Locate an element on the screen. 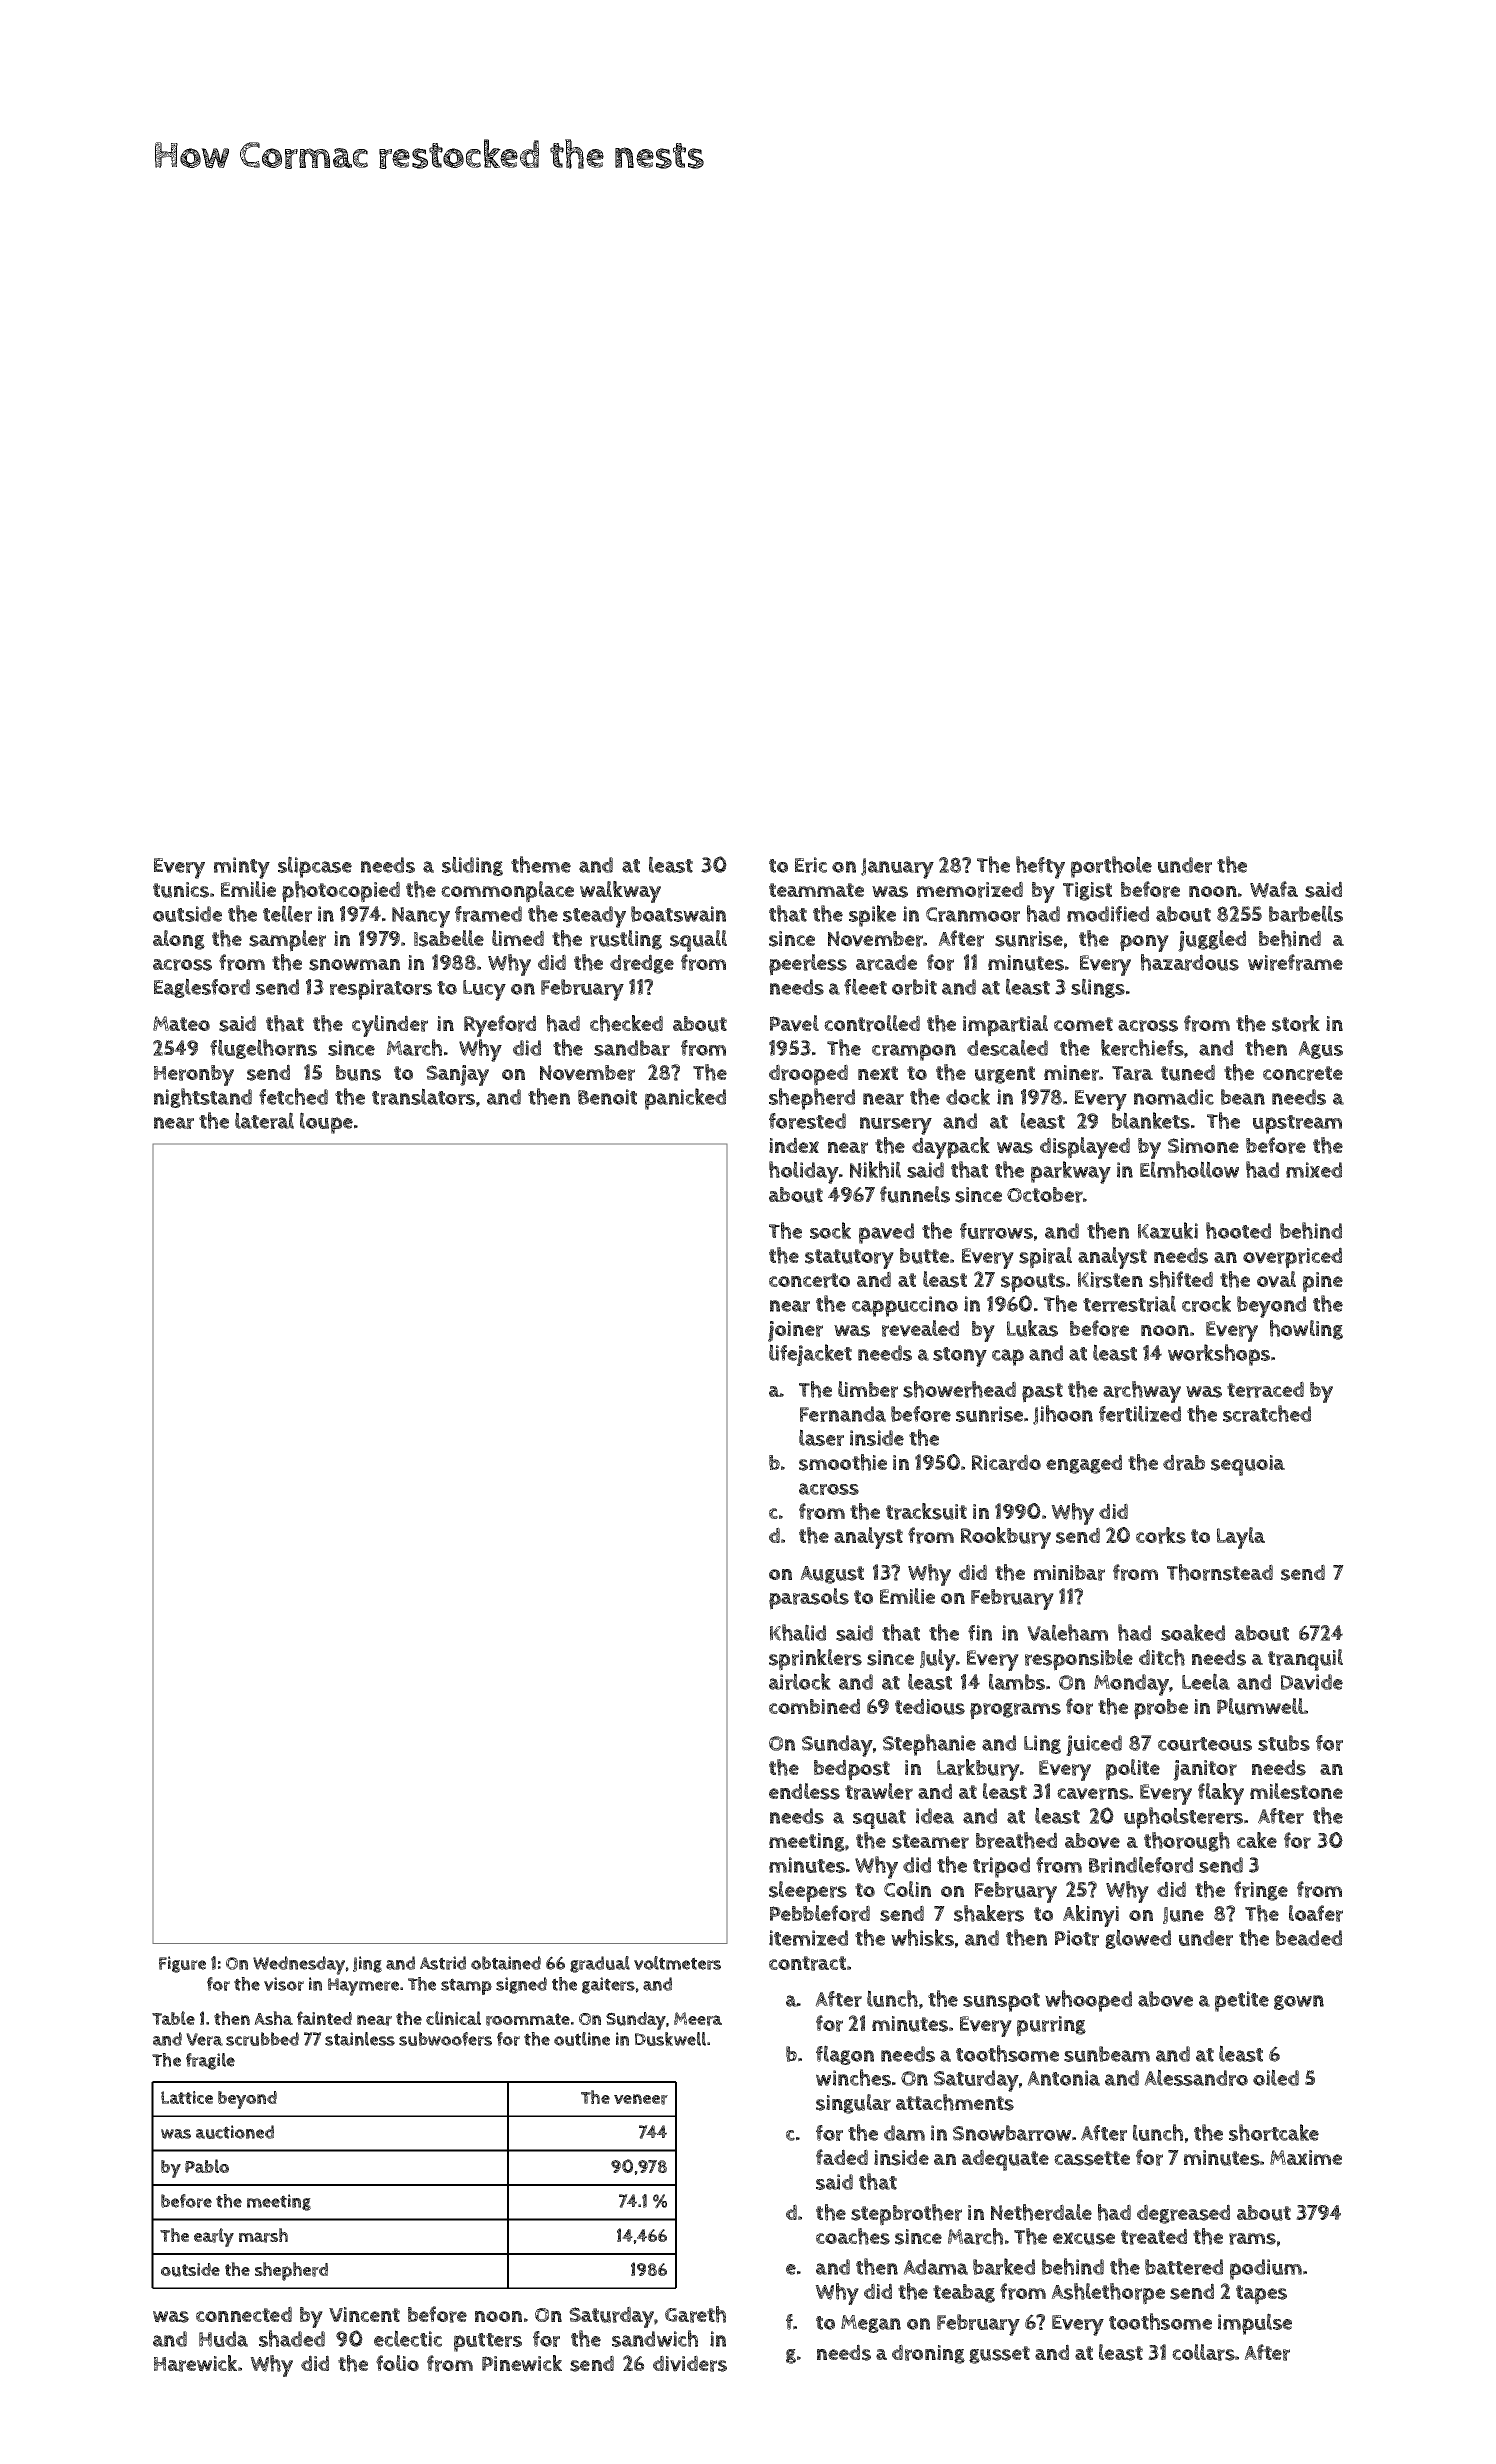  Jing is located at coordinates (367, 1964).
